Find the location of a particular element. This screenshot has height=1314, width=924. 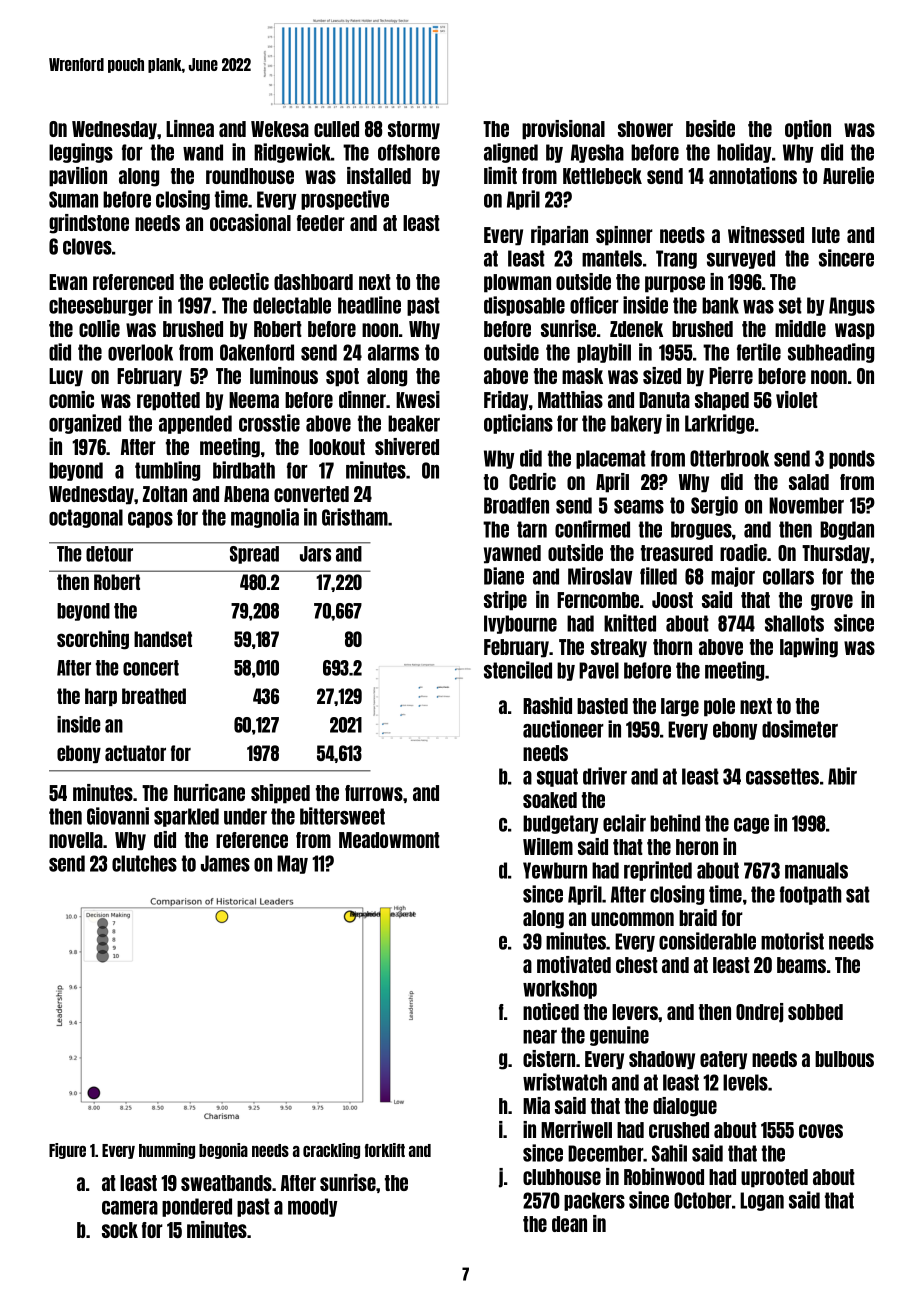

bulbous is located at coordinates (844, 1059).
